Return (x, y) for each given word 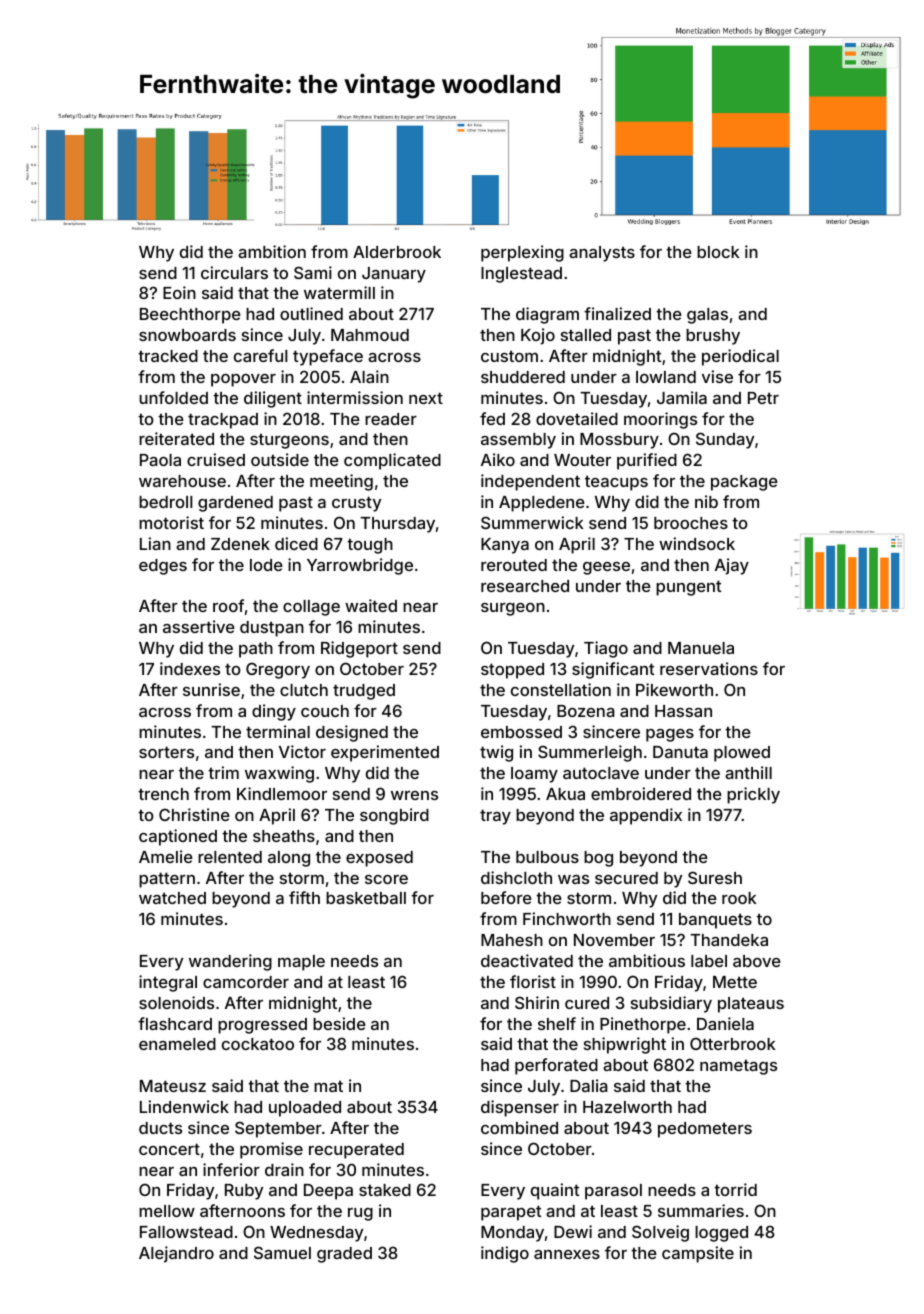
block (718, 252)
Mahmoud (370, 335)
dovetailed (577, 418)
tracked (168, 356)
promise (271, 1150)
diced (296, 543)
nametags (738, 1067)
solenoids (176, 1002)
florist (533, 981)
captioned (178, 837)
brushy (713, 337)
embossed (521, 732)
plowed (742, 754)
